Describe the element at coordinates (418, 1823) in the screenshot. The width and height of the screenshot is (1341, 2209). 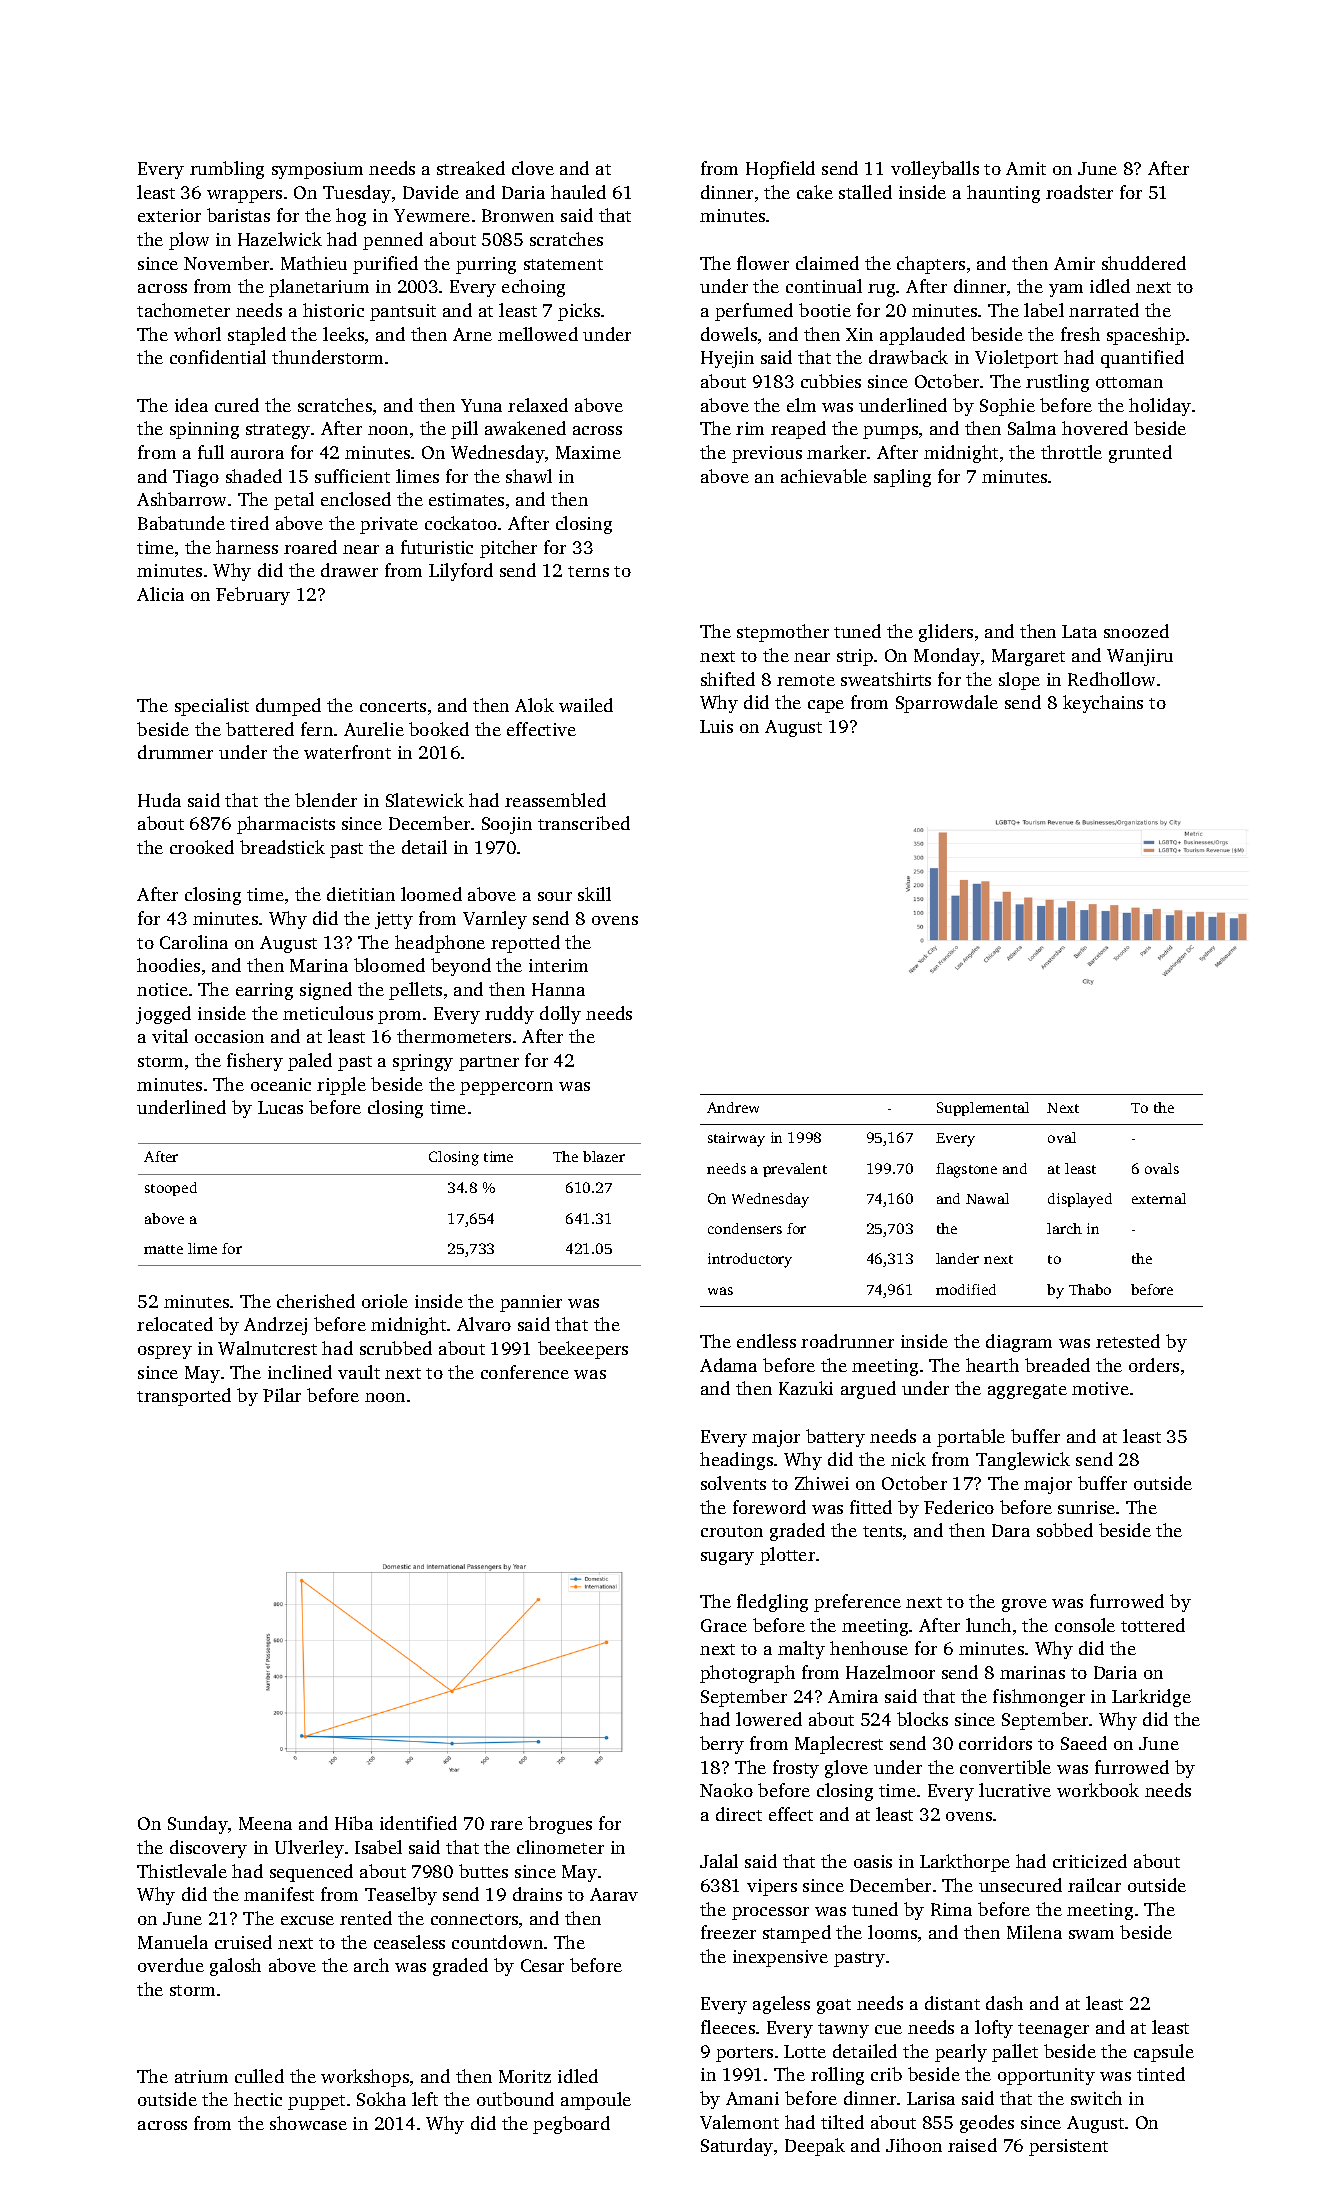
I see `identified` at that location.
